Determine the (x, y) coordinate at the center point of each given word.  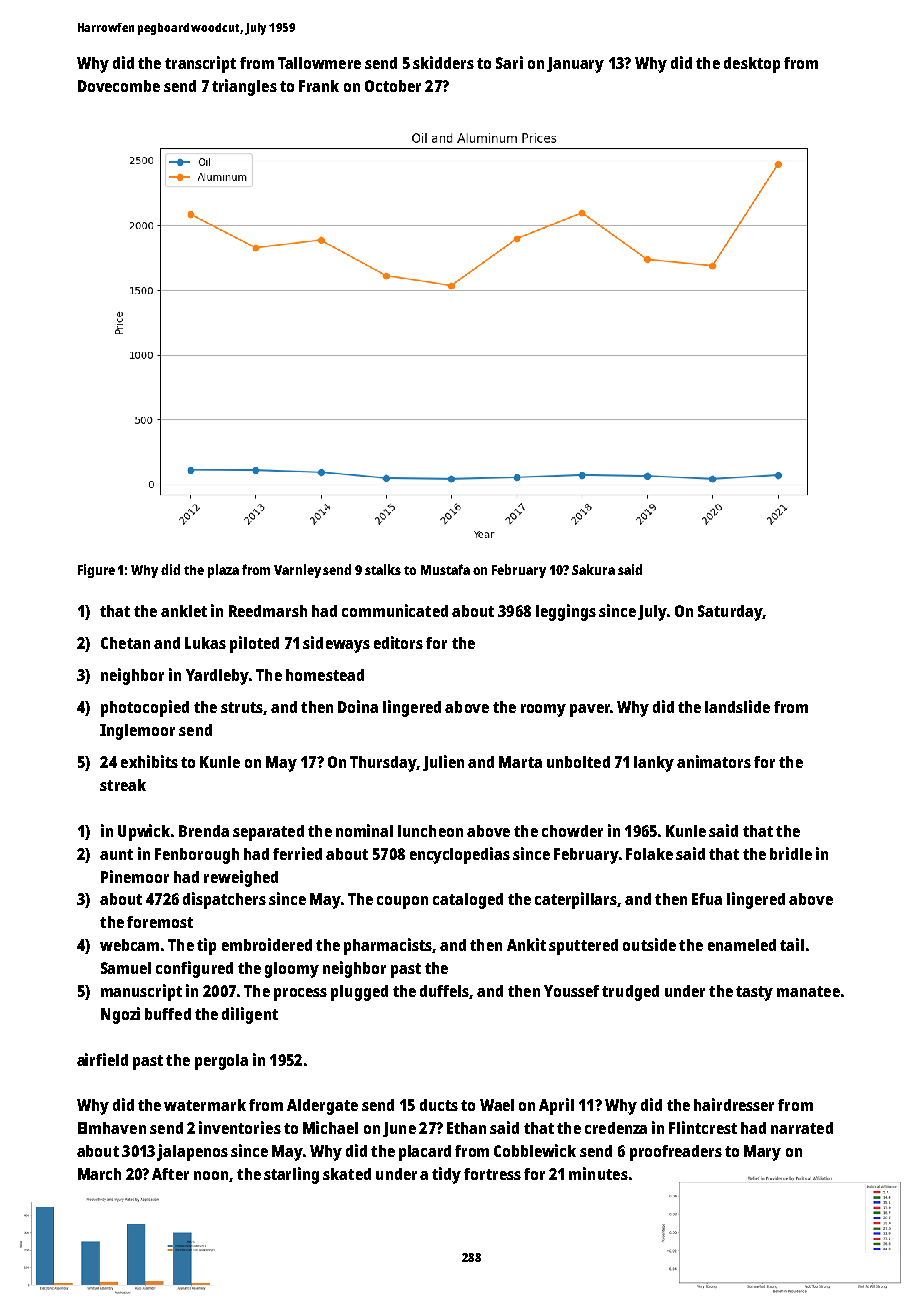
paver (590, 710)
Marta (520, 762)
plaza (223, 571)
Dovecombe (119, 86)
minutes (598, 1173)
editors (398, 642)
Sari (509, 62)
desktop (752, 65)
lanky (654, 764)
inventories (240, 1127)
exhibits (149, 761)
